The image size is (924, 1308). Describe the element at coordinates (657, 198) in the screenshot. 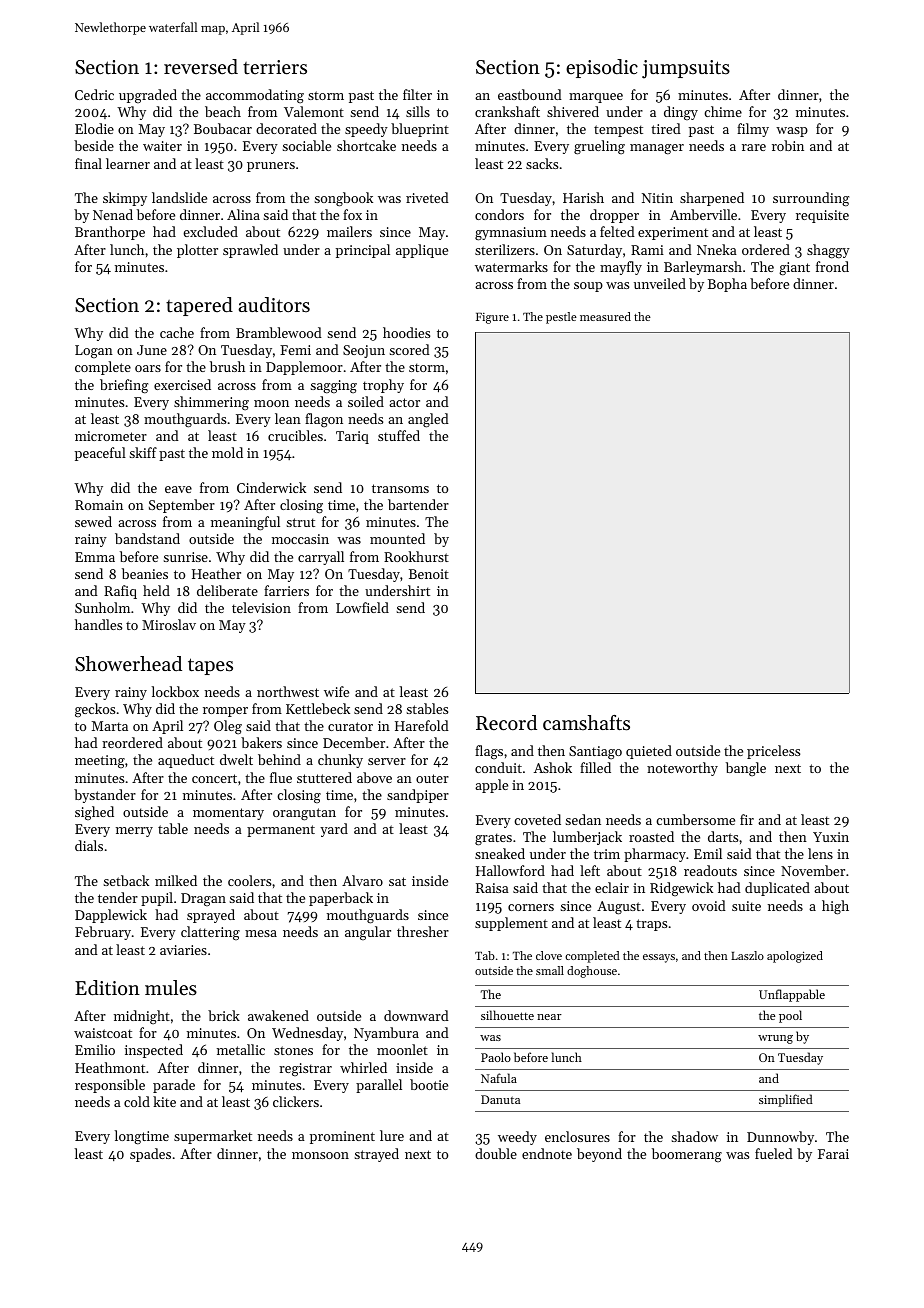

I see `Nitin` at that location.
